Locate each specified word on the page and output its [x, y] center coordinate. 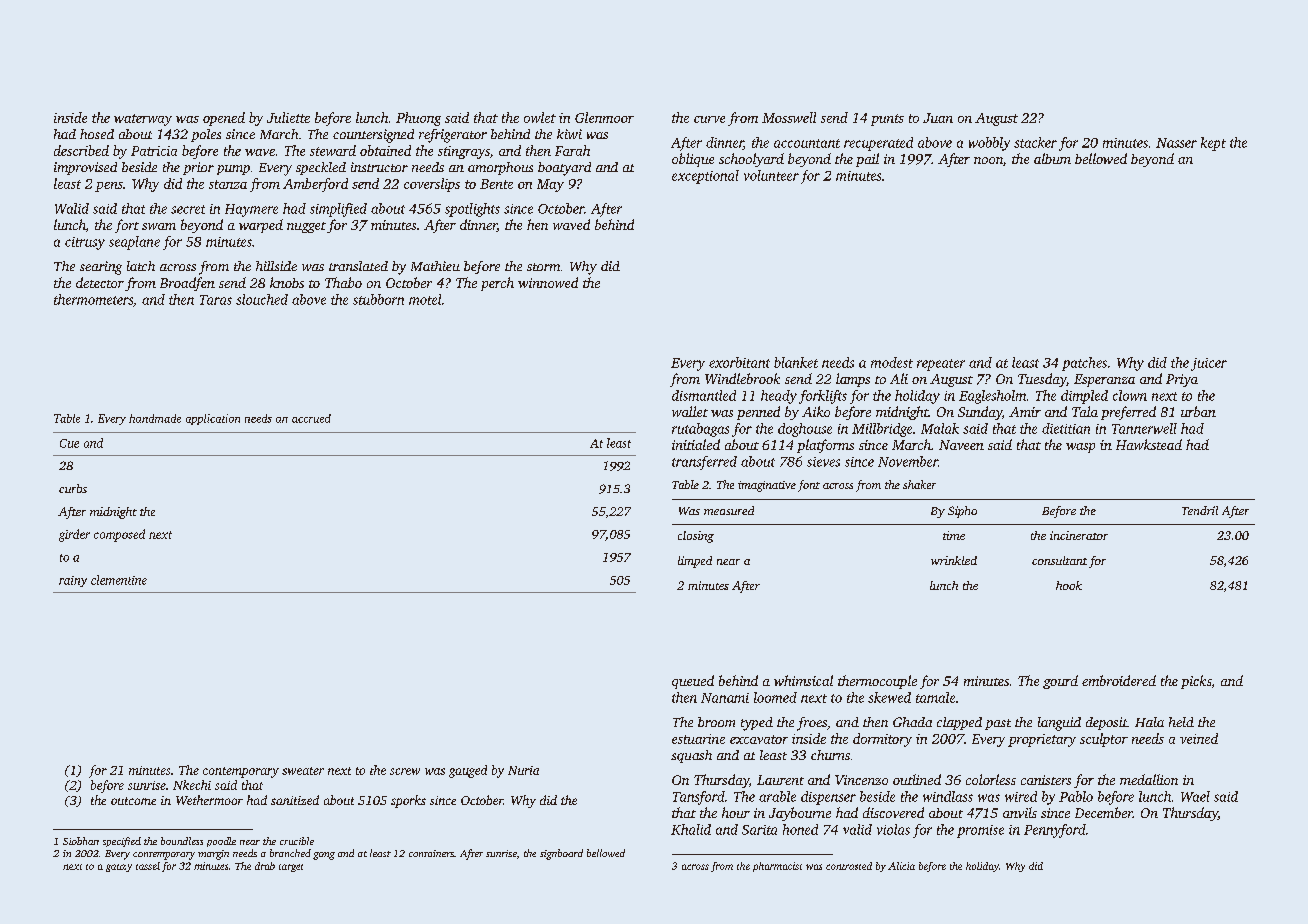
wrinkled [954, 560]
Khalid [691, 829]
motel [425, 299]
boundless [182, 841]
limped [695, 562]
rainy [73, 581]
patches [1084, 364]
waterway [143, 120]
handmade [155, 418]
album [1052, 158]
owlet [540, 117]
